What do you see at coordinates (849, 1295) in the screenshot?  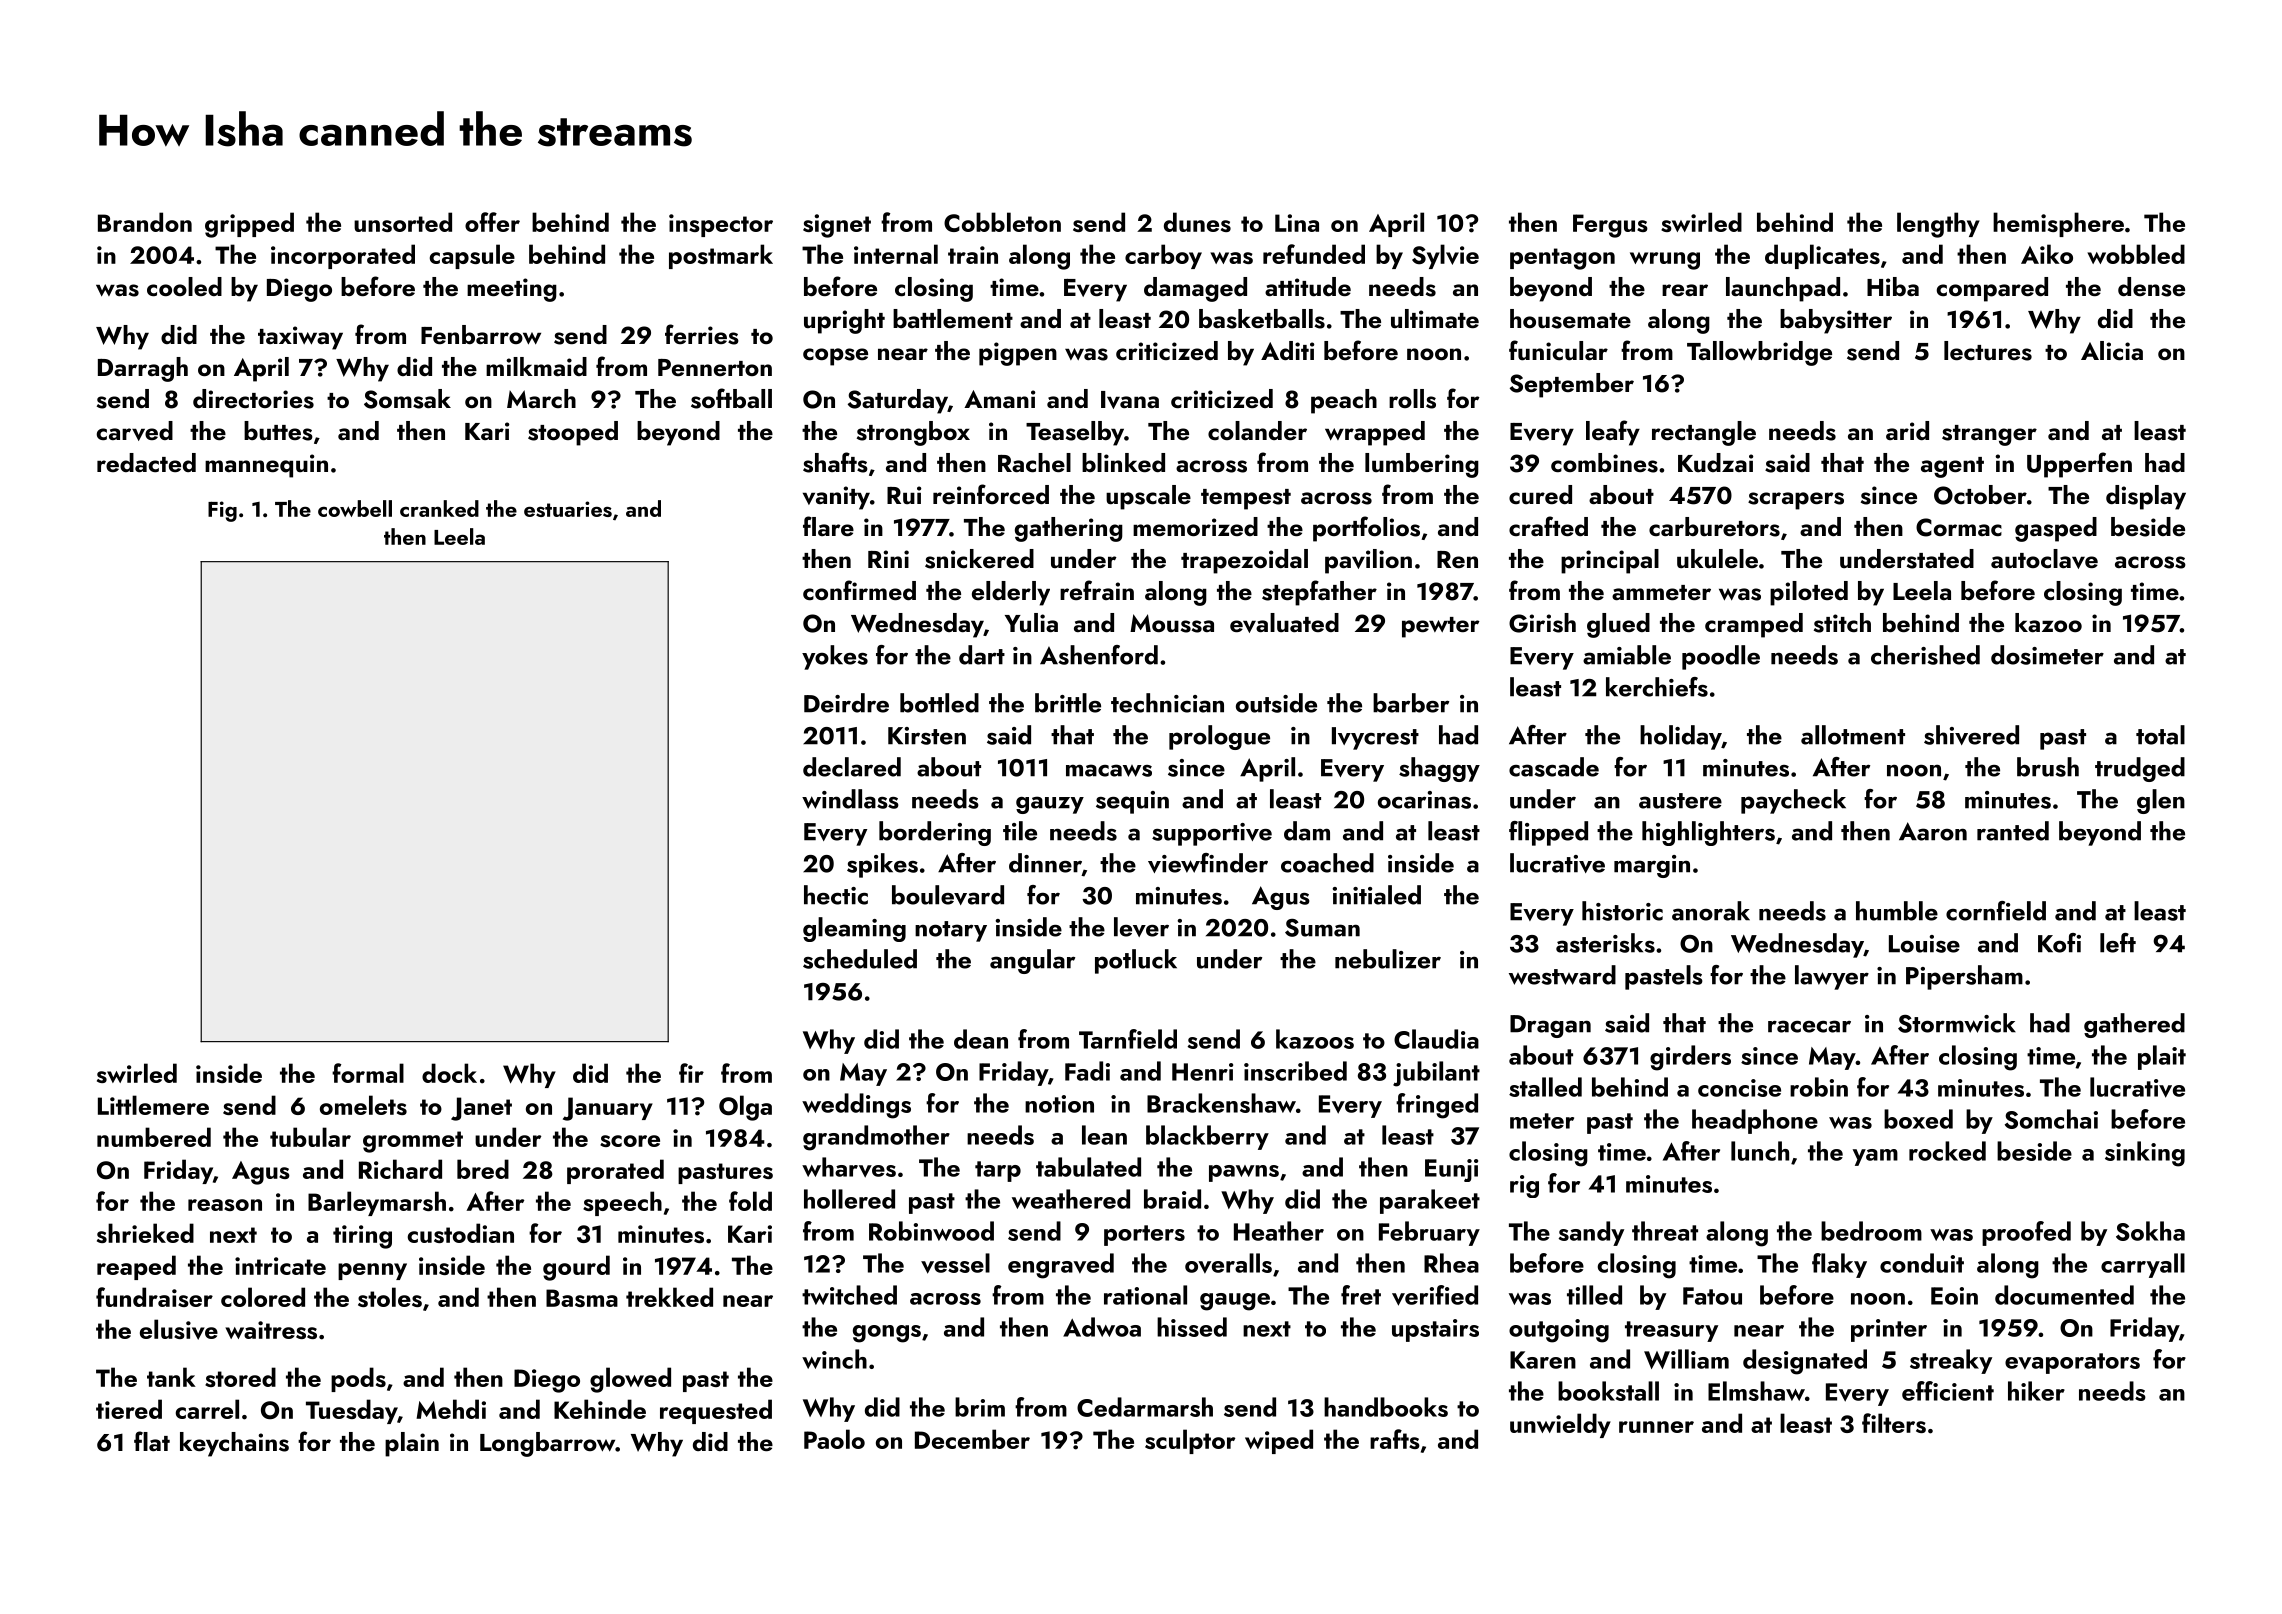 I see `twitched` at bounding box center [849, 1295].
